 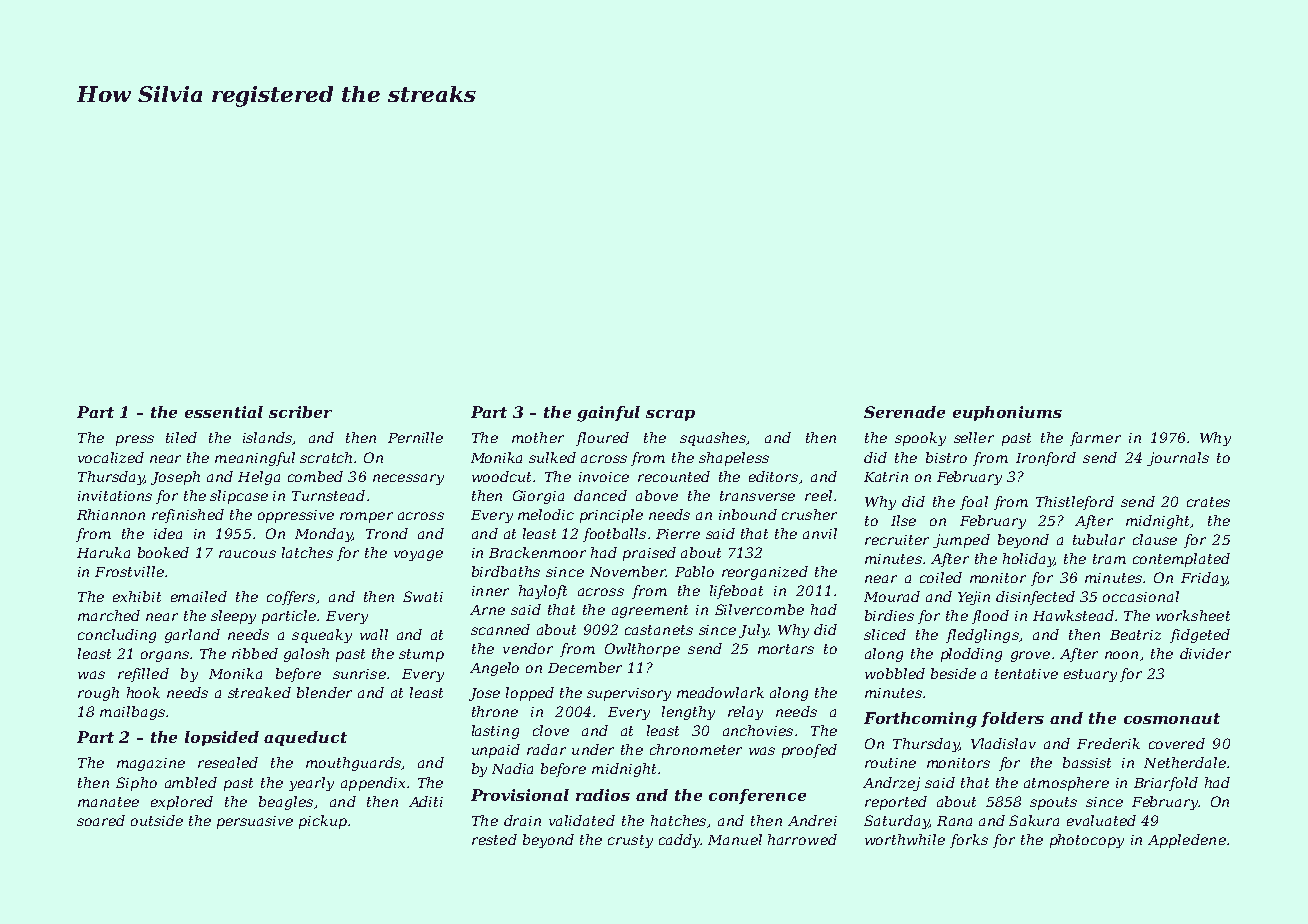 I want to click on euphoniums, so click(x=1007, y=413).
